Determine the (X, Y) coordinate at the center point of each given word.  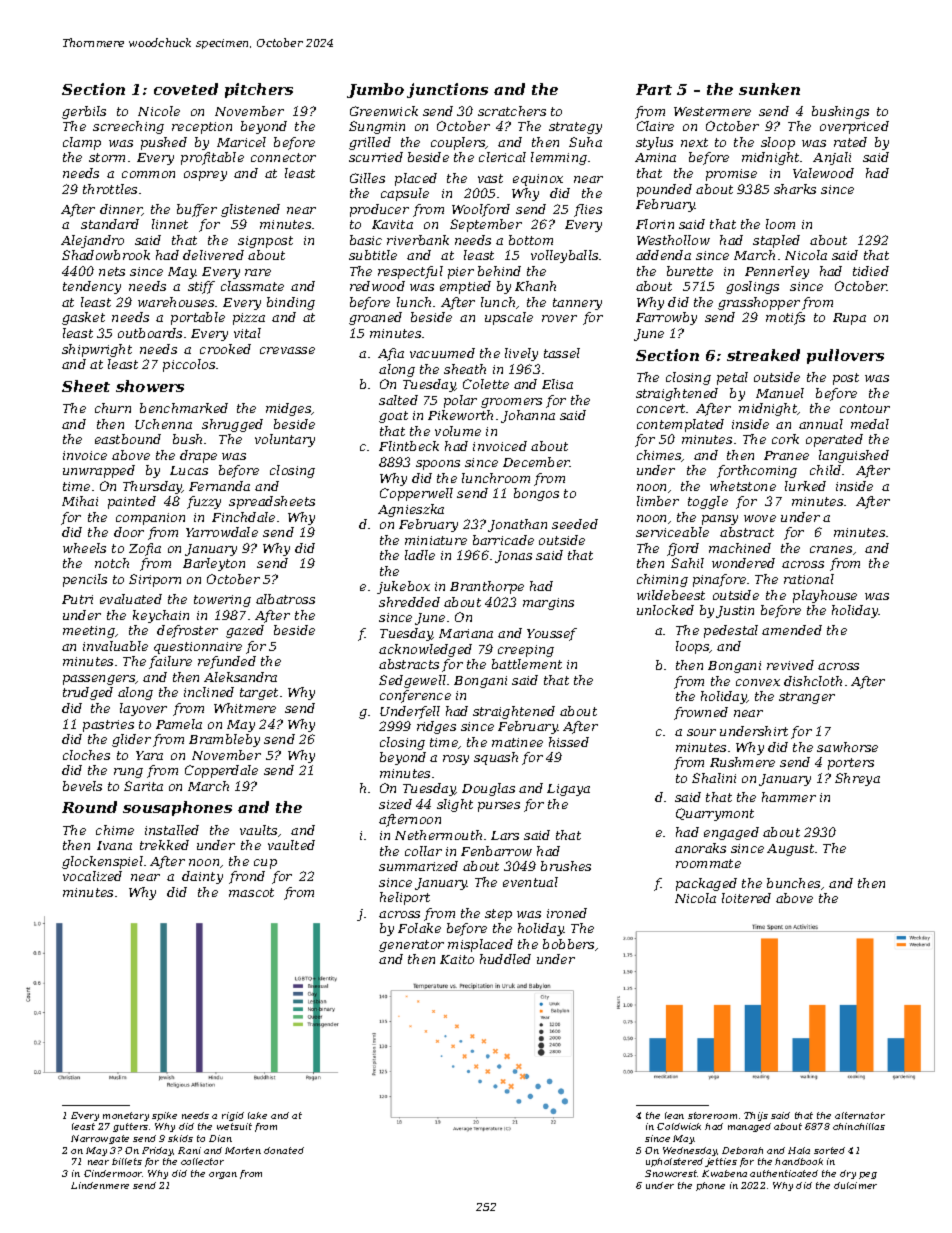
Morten (243, 1150)
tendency (92, 287)
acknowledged (425, 650)
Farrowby (666, 318)
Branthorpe (487, 587)
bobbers (568, 944)
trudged (88, 693)
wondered (743, 563)
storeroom (712, 1115)
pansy (720, 520)
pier (461, 273)
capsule (405, 194)
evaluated (131, 599)
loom (780, 224)
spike (164, 1116)
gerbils (84, 112)
